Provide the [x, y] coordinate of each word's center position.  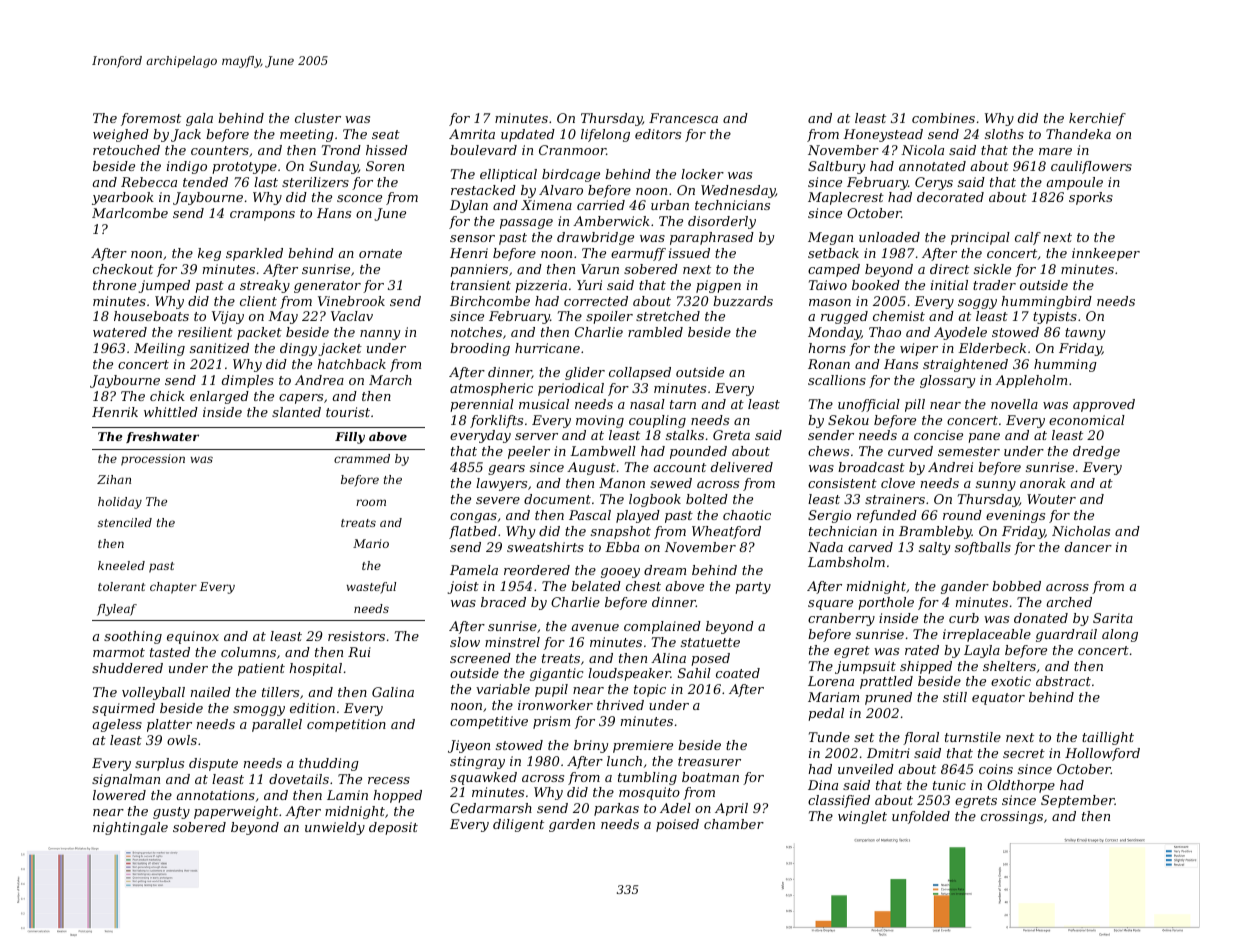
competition [346, 725]
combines [943, 118]
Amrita [472, 134]
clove [898, 483]
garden [572, 825]
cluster [318, 118]
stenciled [125, 522]
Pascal [590, 515]
